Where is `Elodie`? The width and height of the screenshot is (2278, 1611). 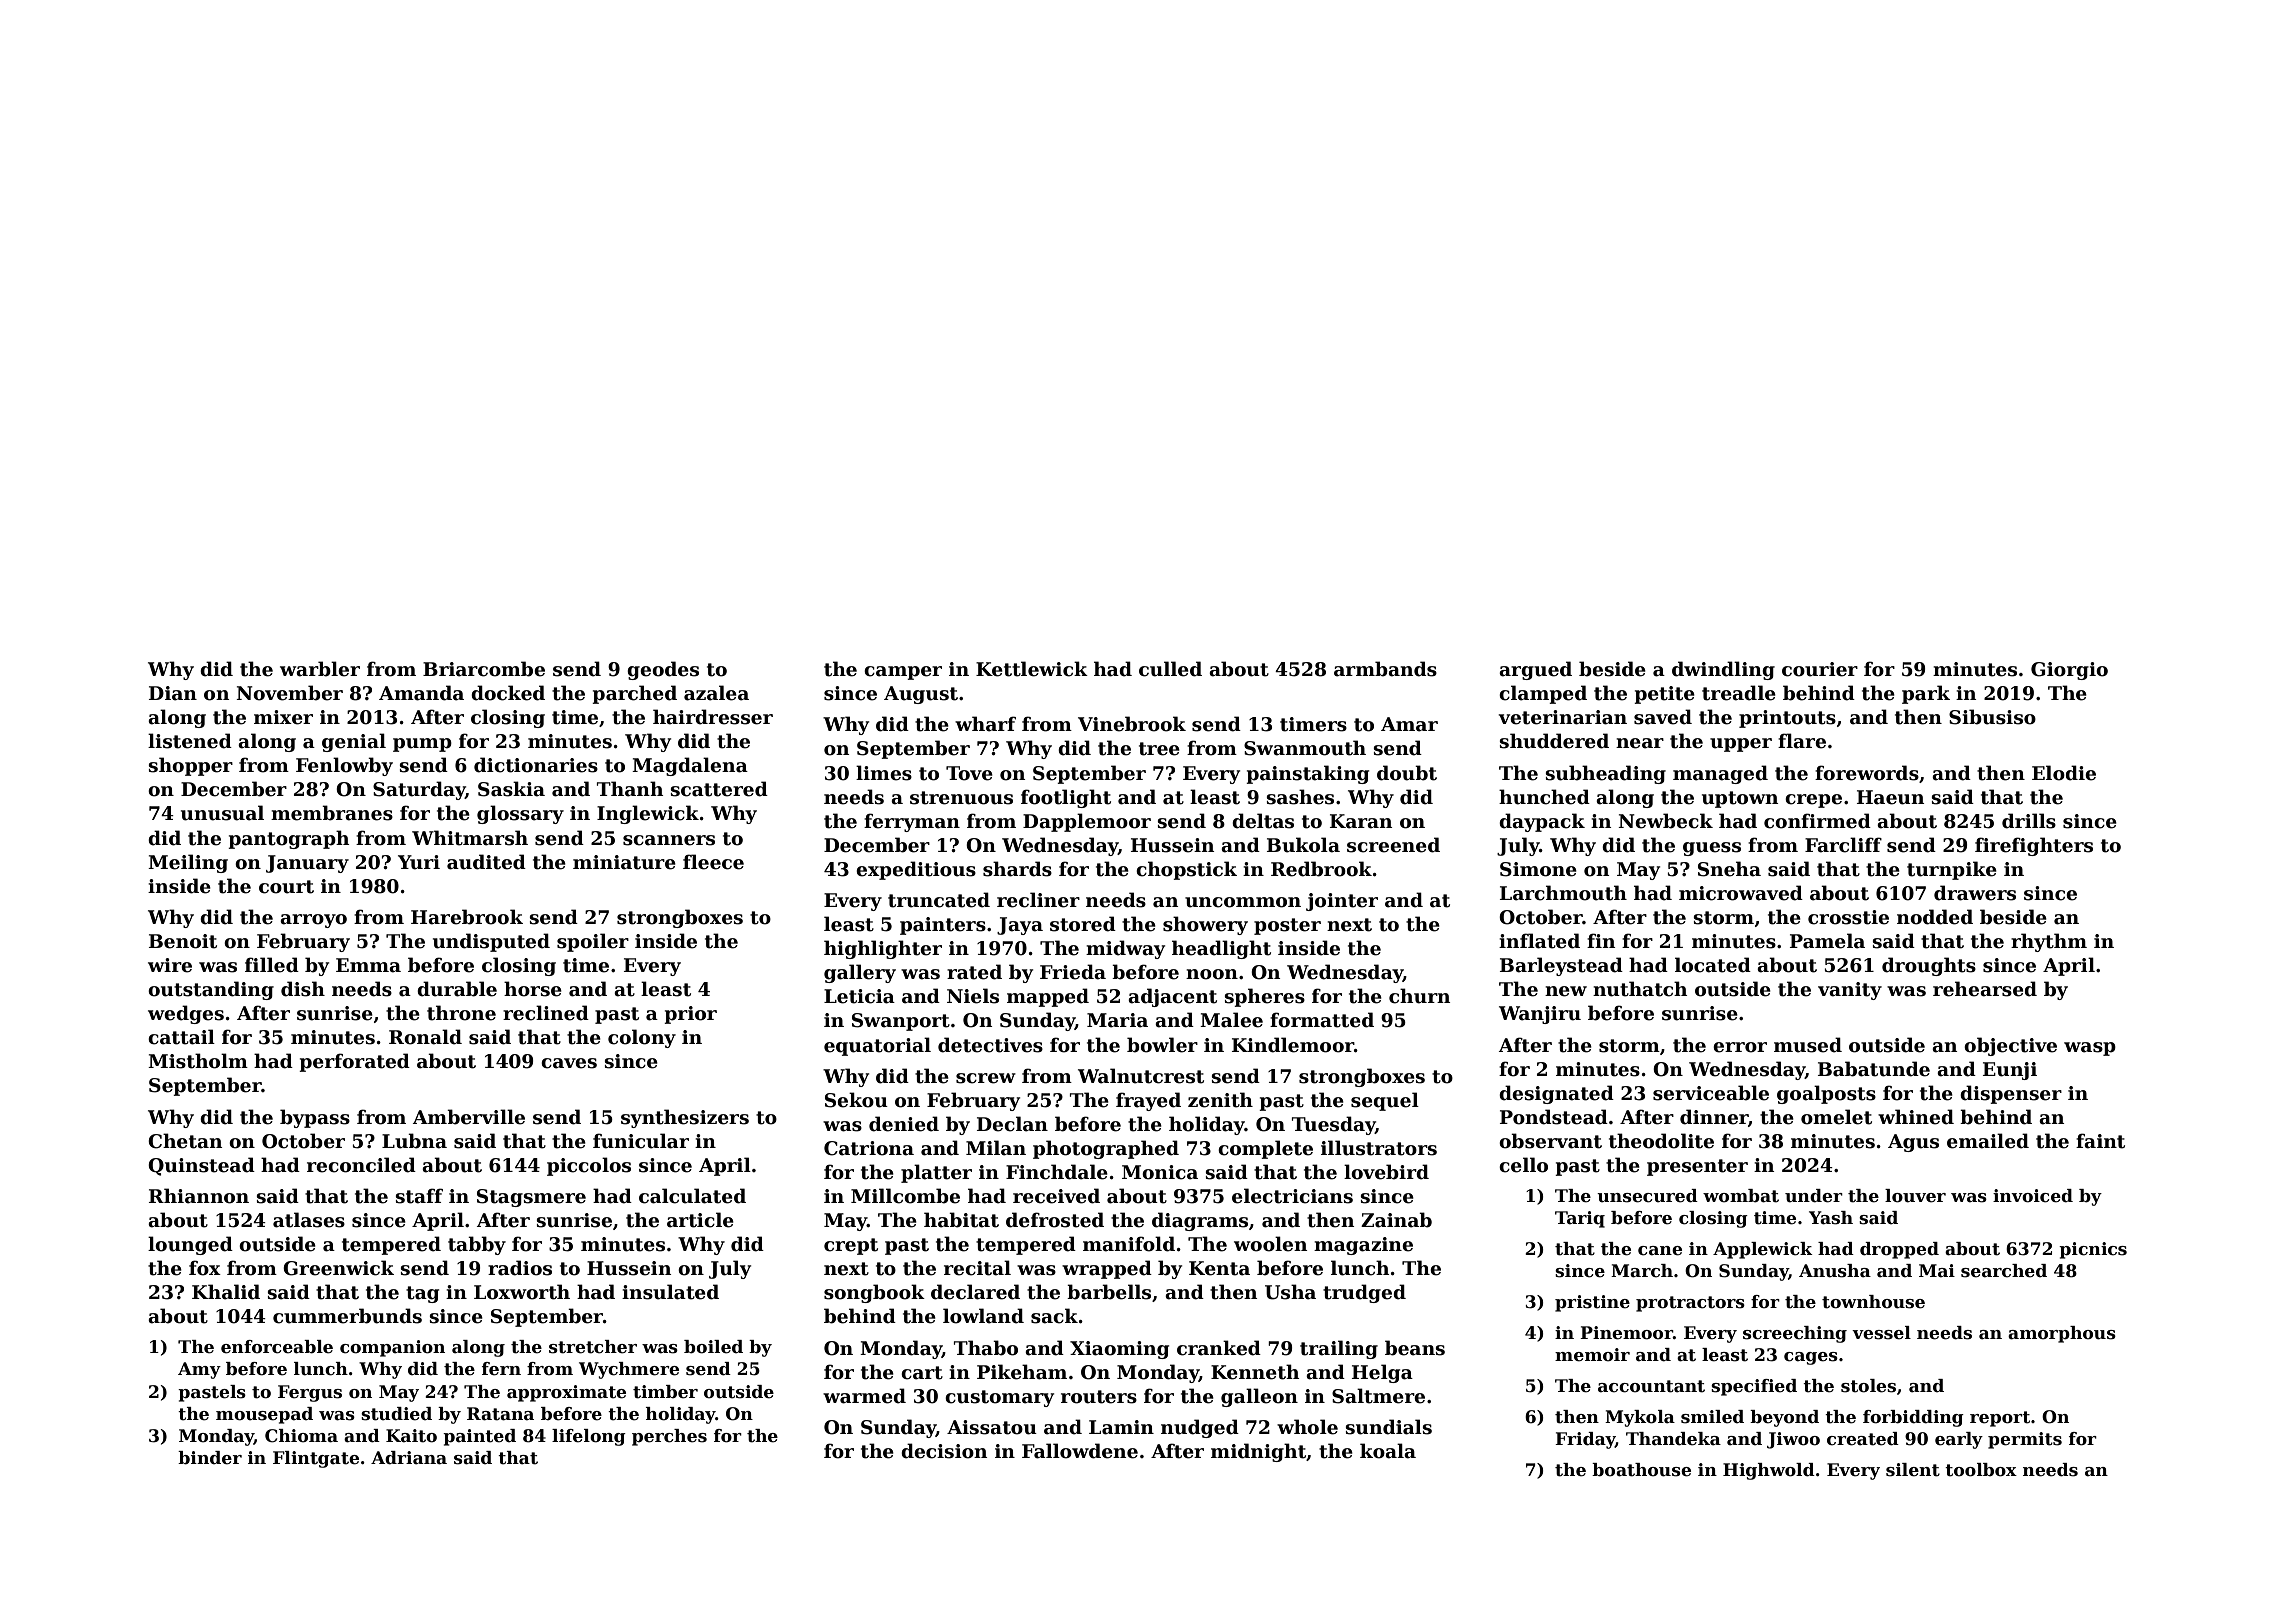 Elodie is located at coordinates (2064, 773).
